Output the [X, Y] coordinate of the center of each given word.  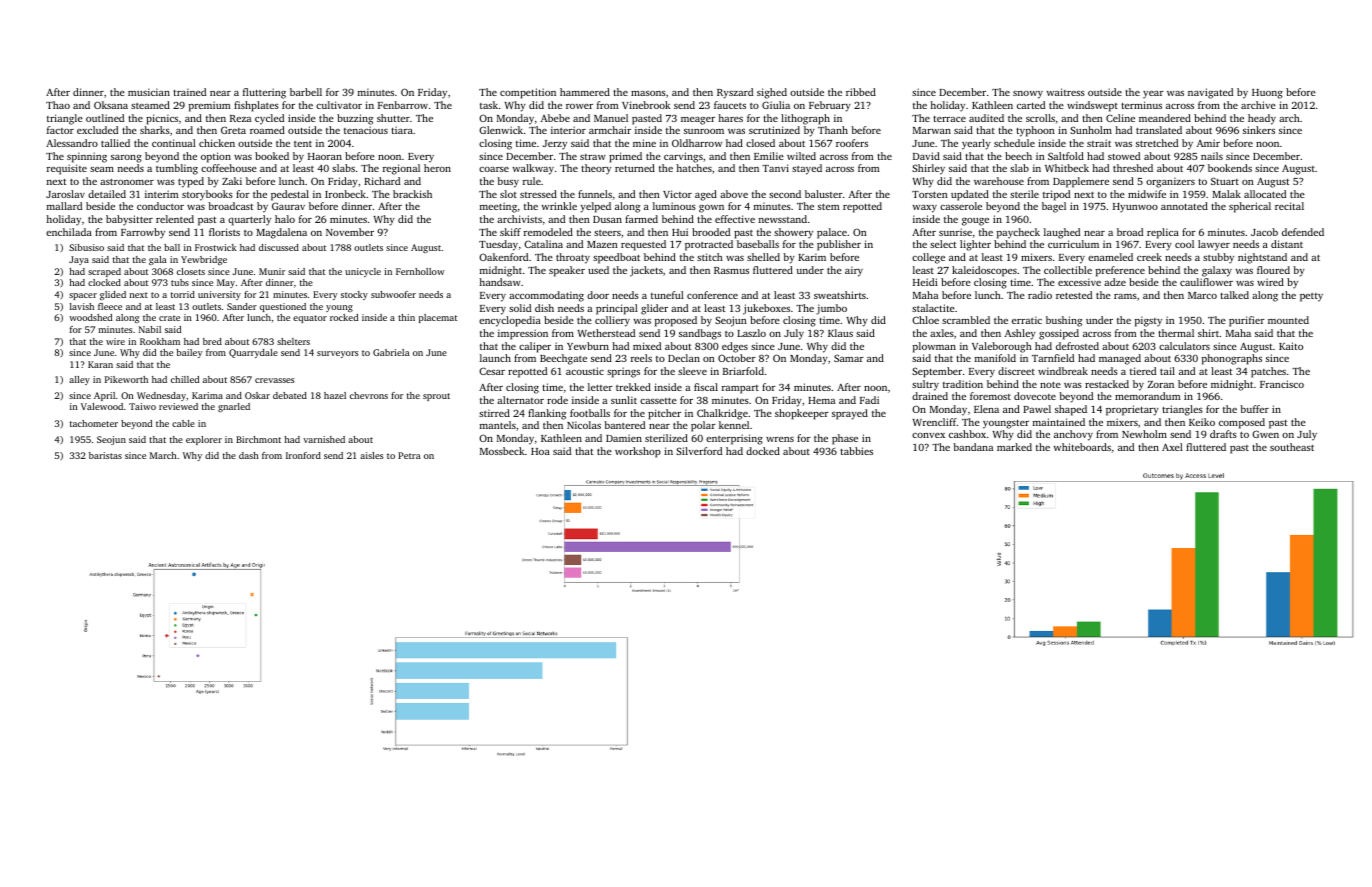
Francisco [1282, 384]
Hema [821, 400]
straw [593, 157]
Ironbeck [345, 194]
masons [648, 93]
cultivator [339, 105]
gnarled [234, 407]
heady [1262, 119]
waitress [1066, 92]
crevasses [275, 380]
